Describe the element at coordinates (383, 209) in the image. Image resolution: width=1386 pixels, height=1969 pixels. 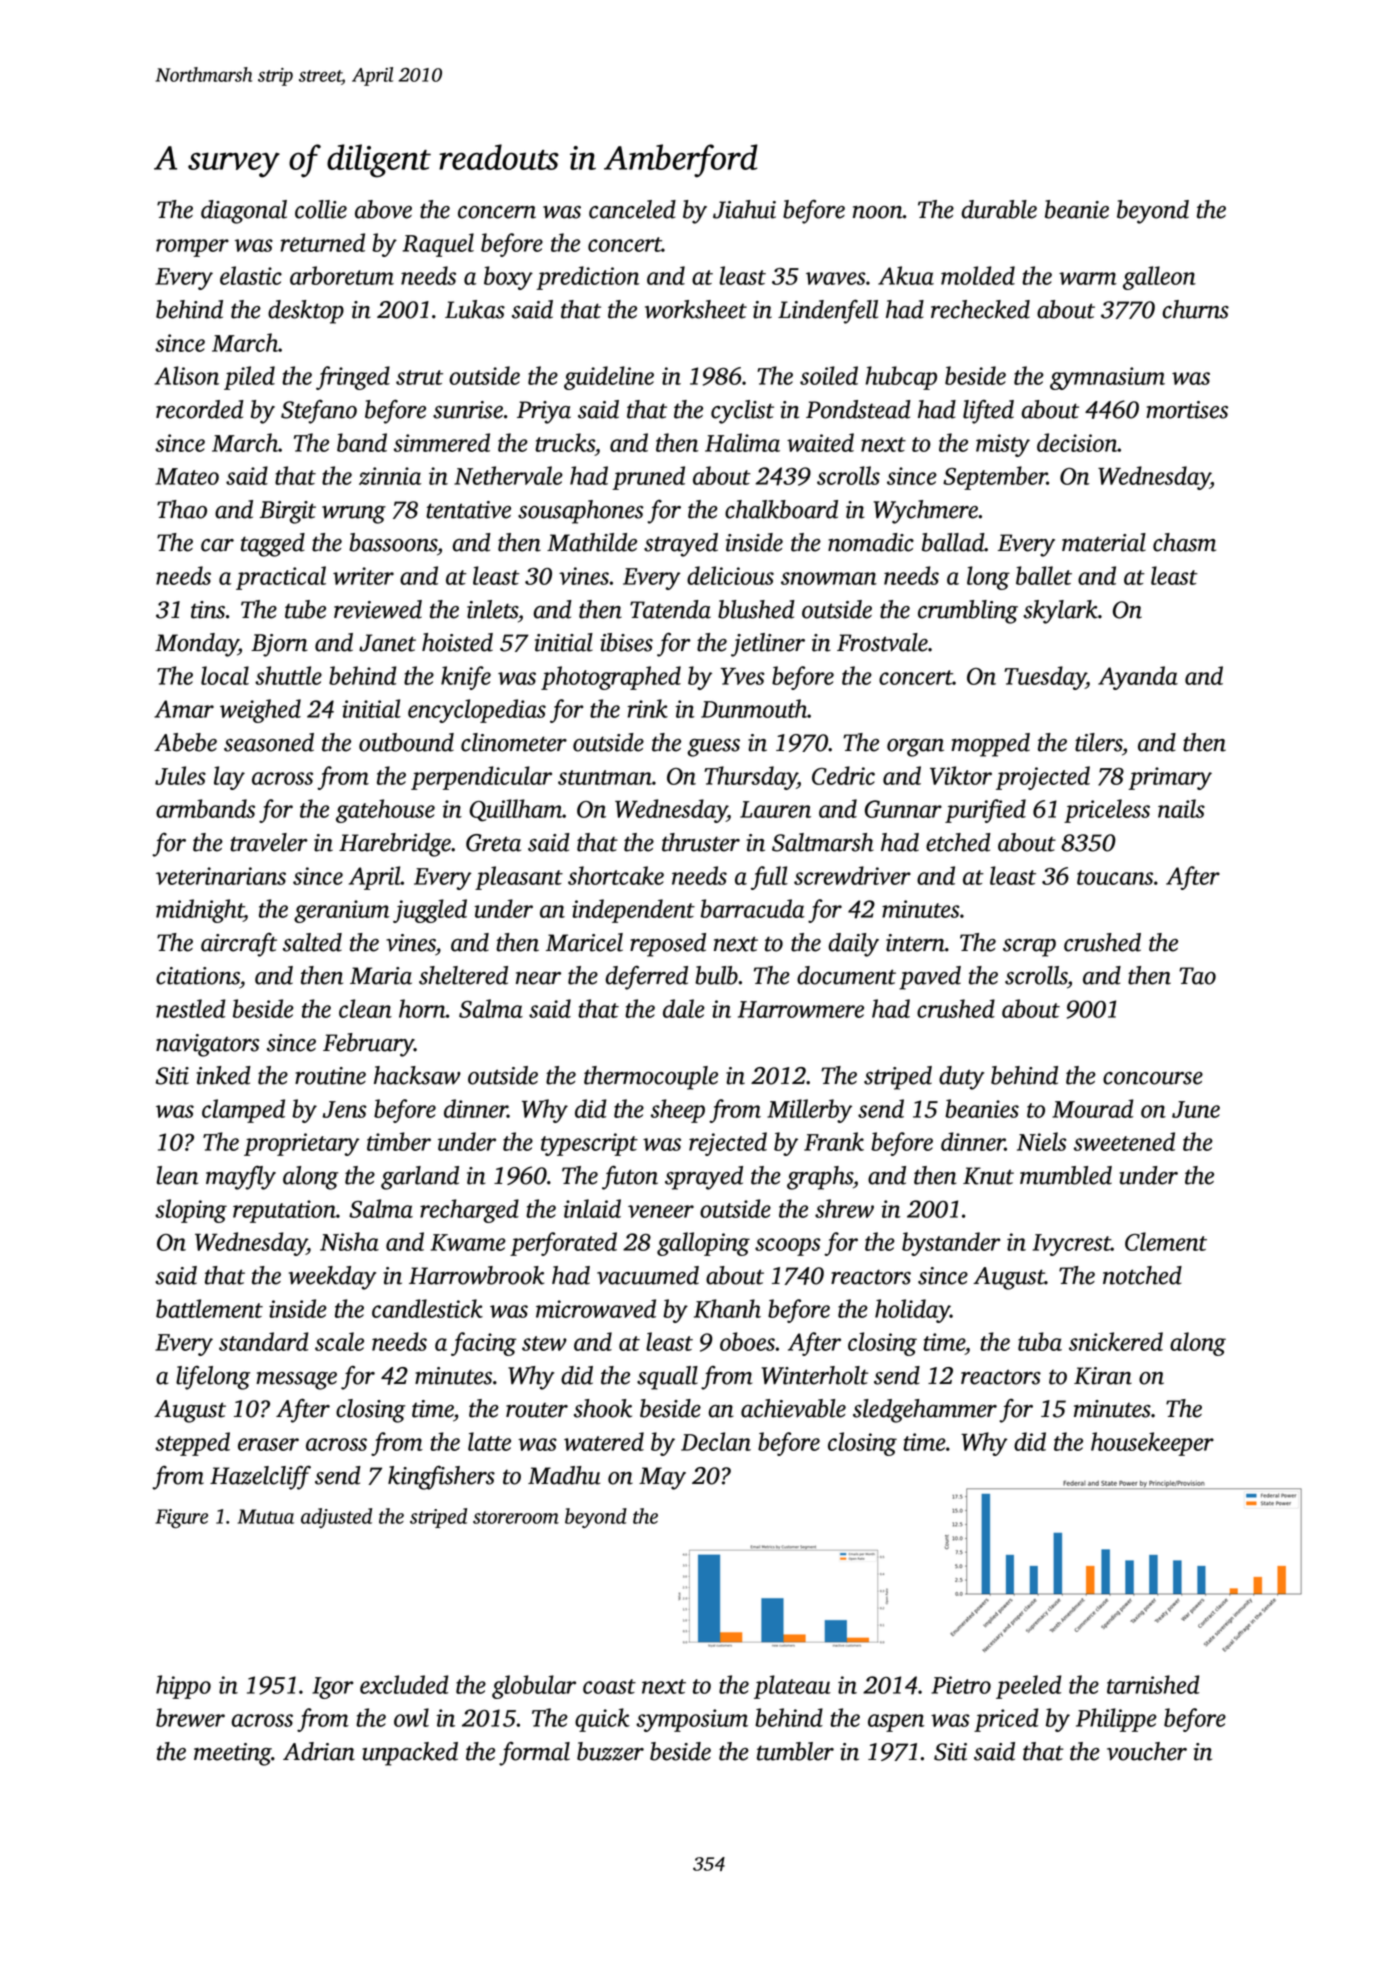
I see `above` at that location.
